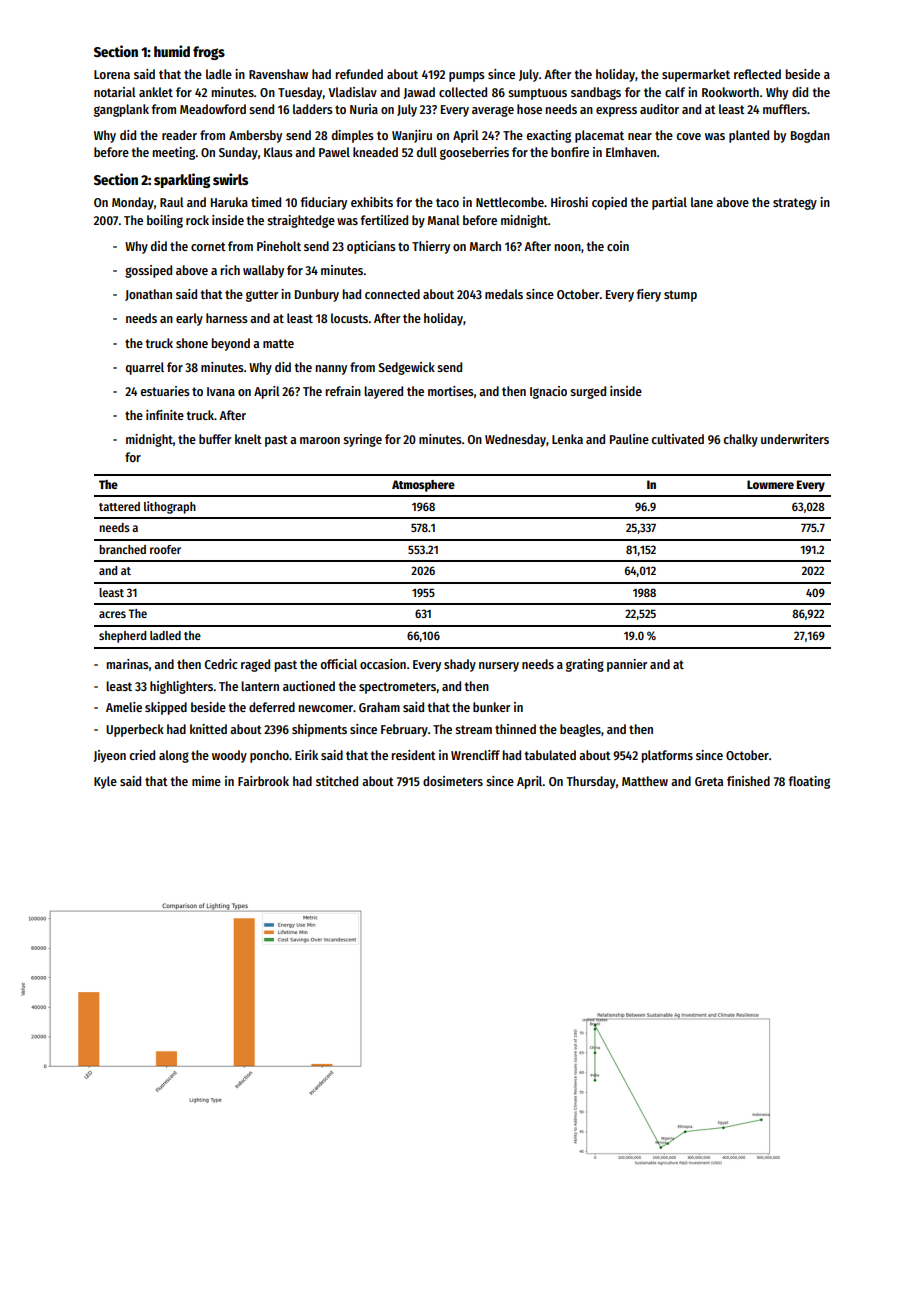 Image resolution: width=924 pixels, height=1308 pixels. What do you see at coordinates (331, 370) in the screenshot?
I see `nanny` at bounding box center [331, 370].
